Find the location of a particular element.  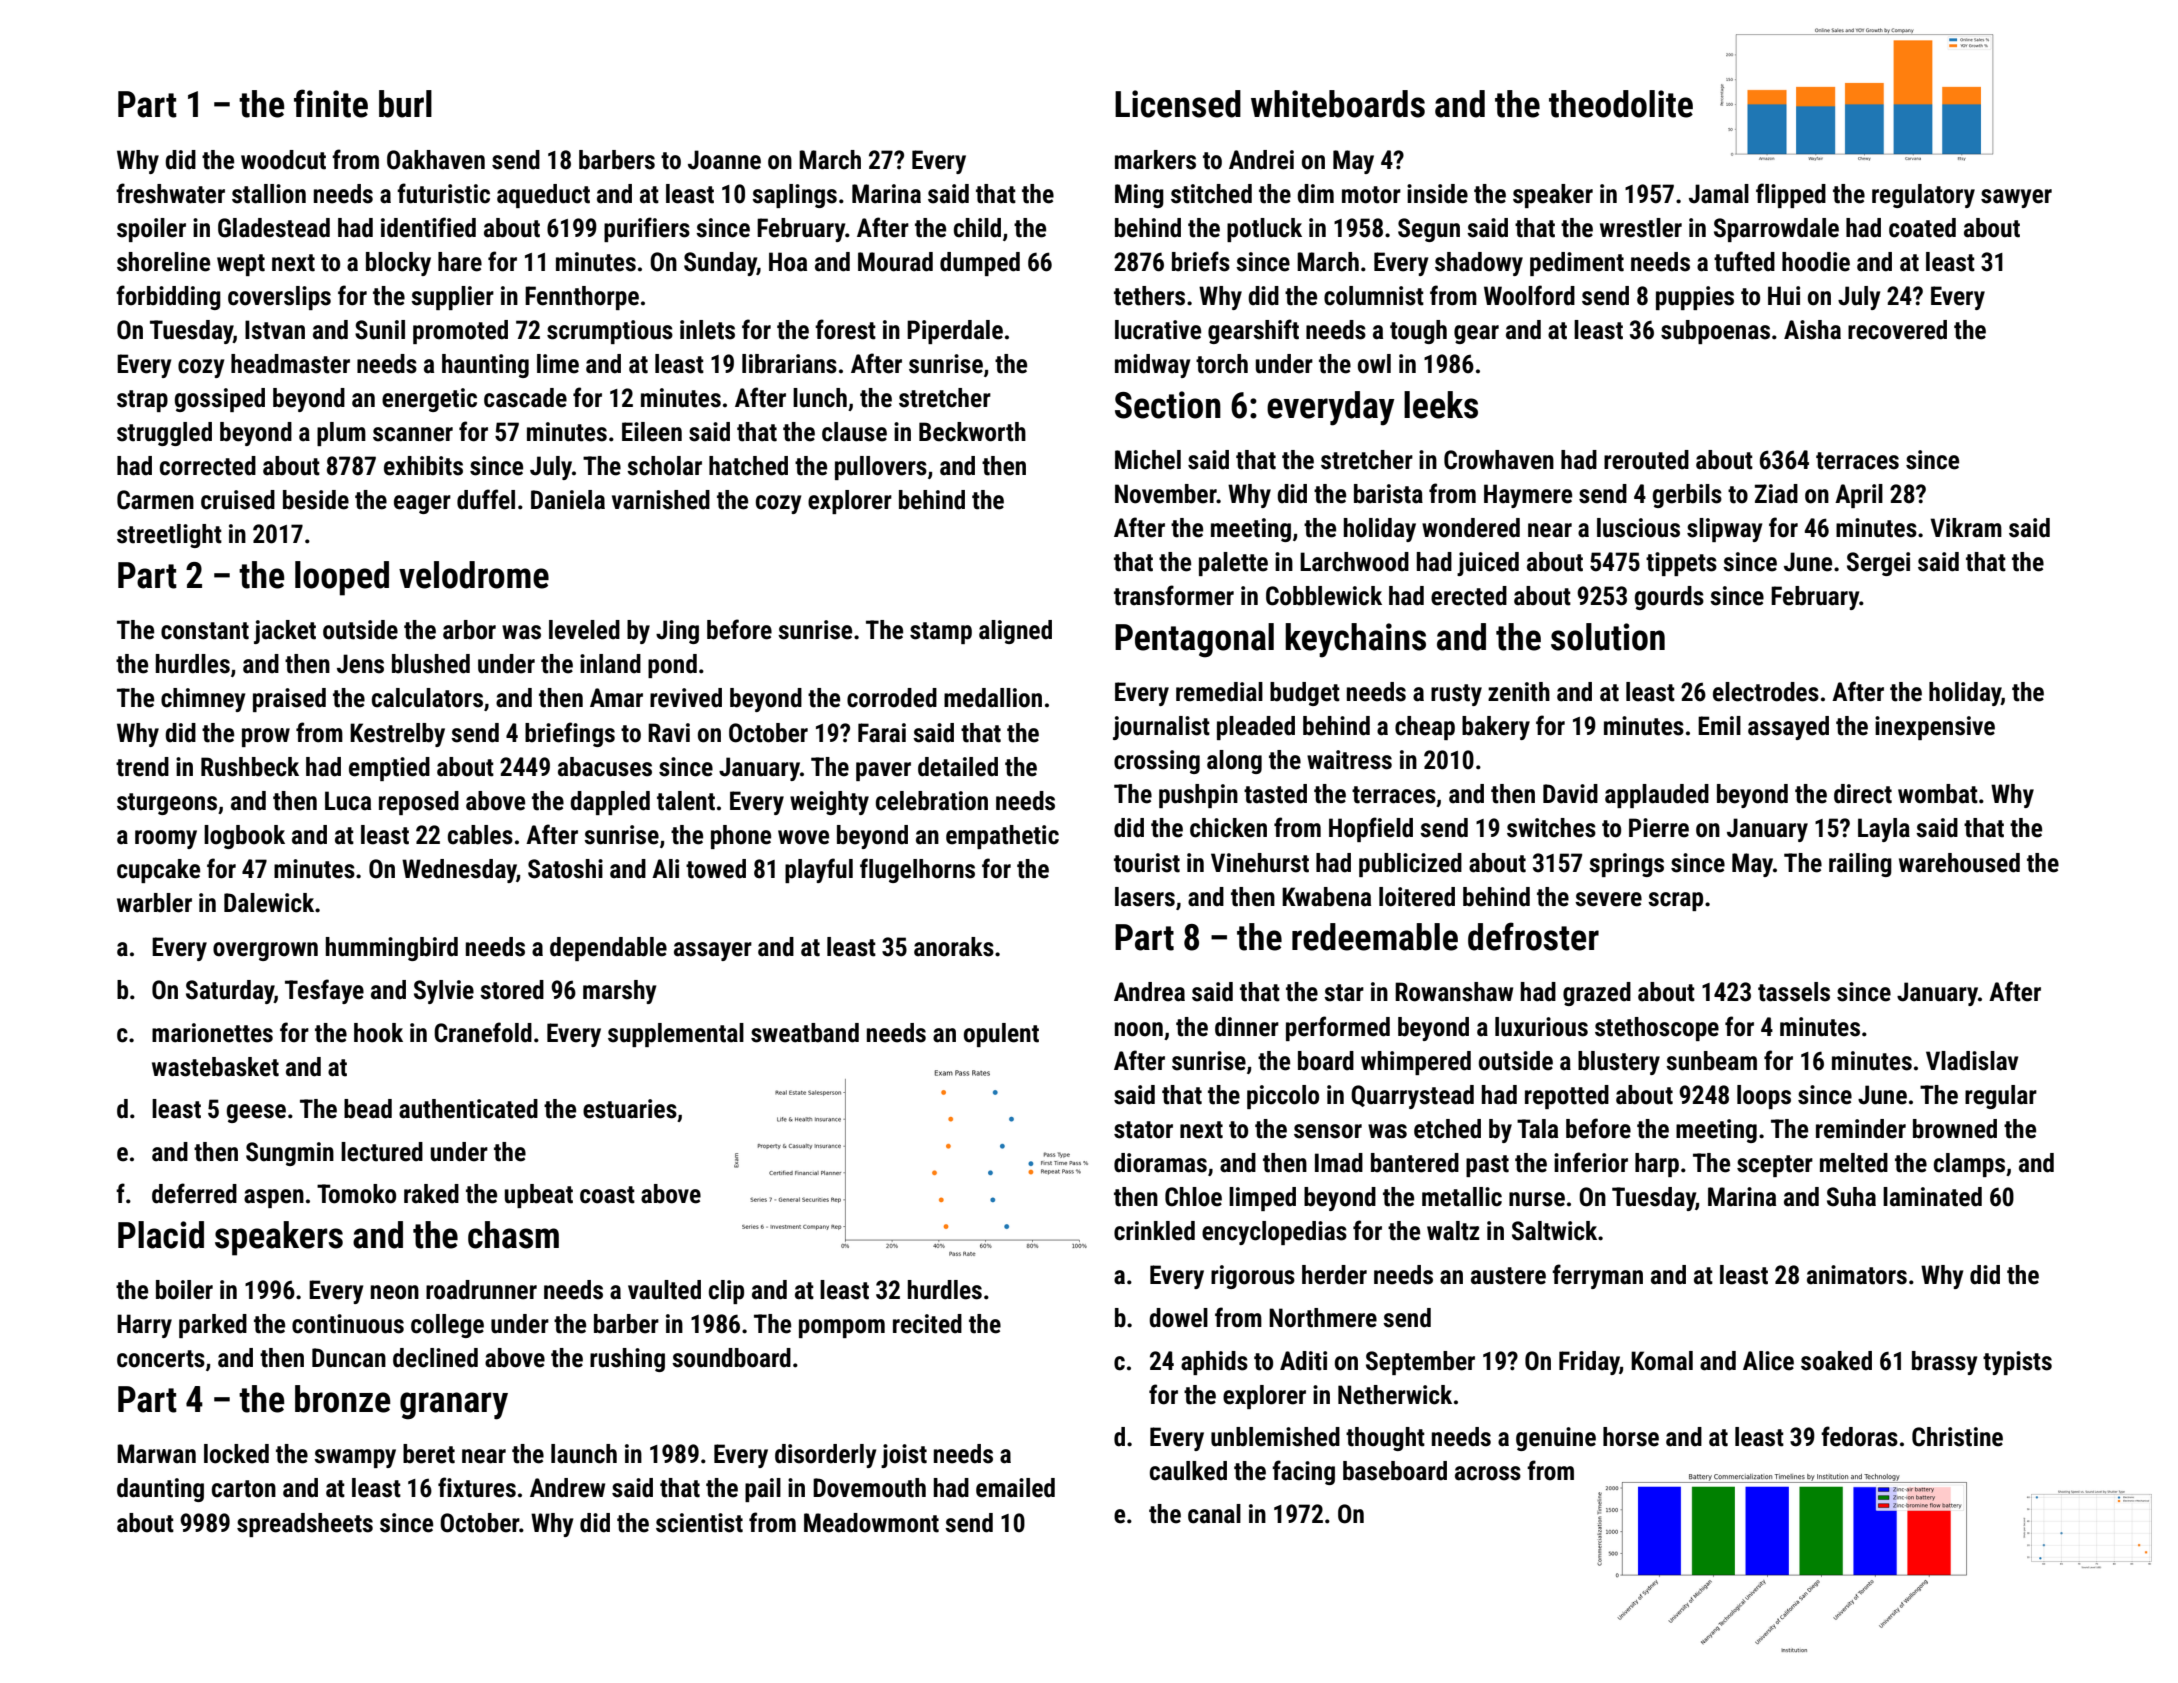

Saltwick is located at coordinates (1554, 1231).
